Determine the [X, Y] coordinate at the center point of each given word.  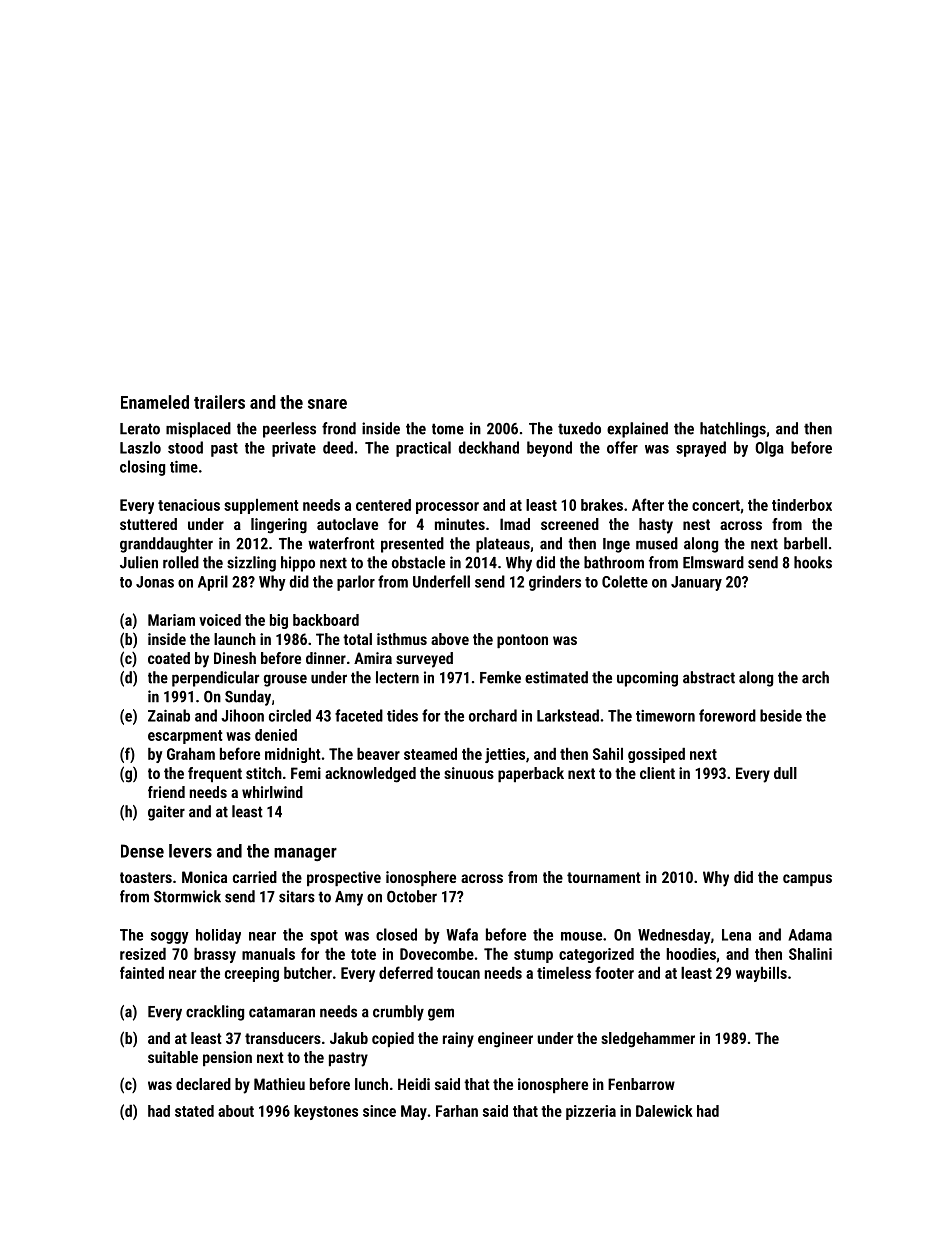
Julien [139, 562]
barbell [805, 543]
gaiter [166, 813]
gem [441, 1014]
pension [227, 1058]
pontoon [522, 641]
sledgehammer [648, 1040]
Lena [736, 935]
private [294, 449]
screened [570, 524]
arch [815, 677]
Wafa [462, 934]
